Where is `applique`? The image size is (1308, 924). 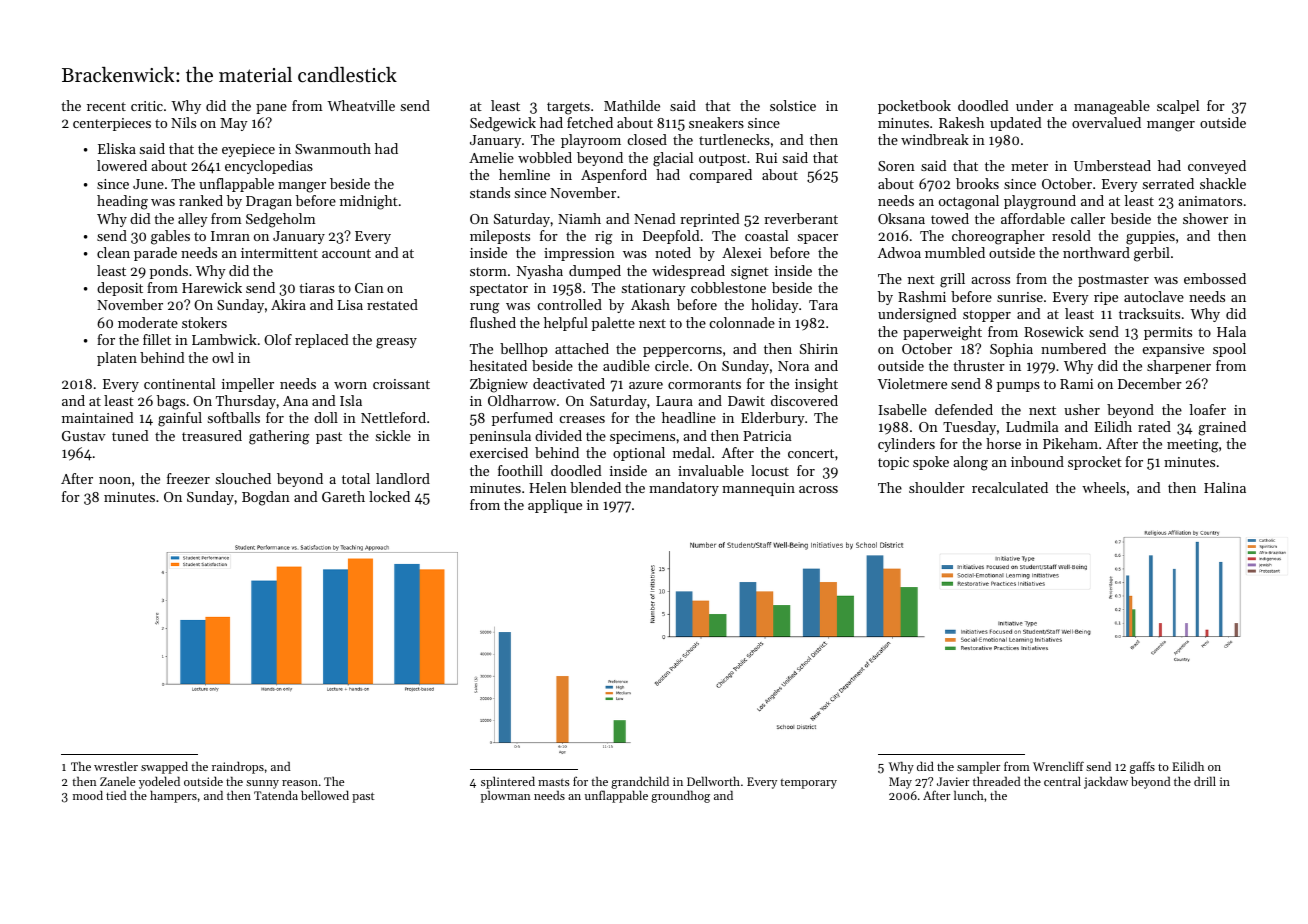
applique is located at coordinates (555, 506).
